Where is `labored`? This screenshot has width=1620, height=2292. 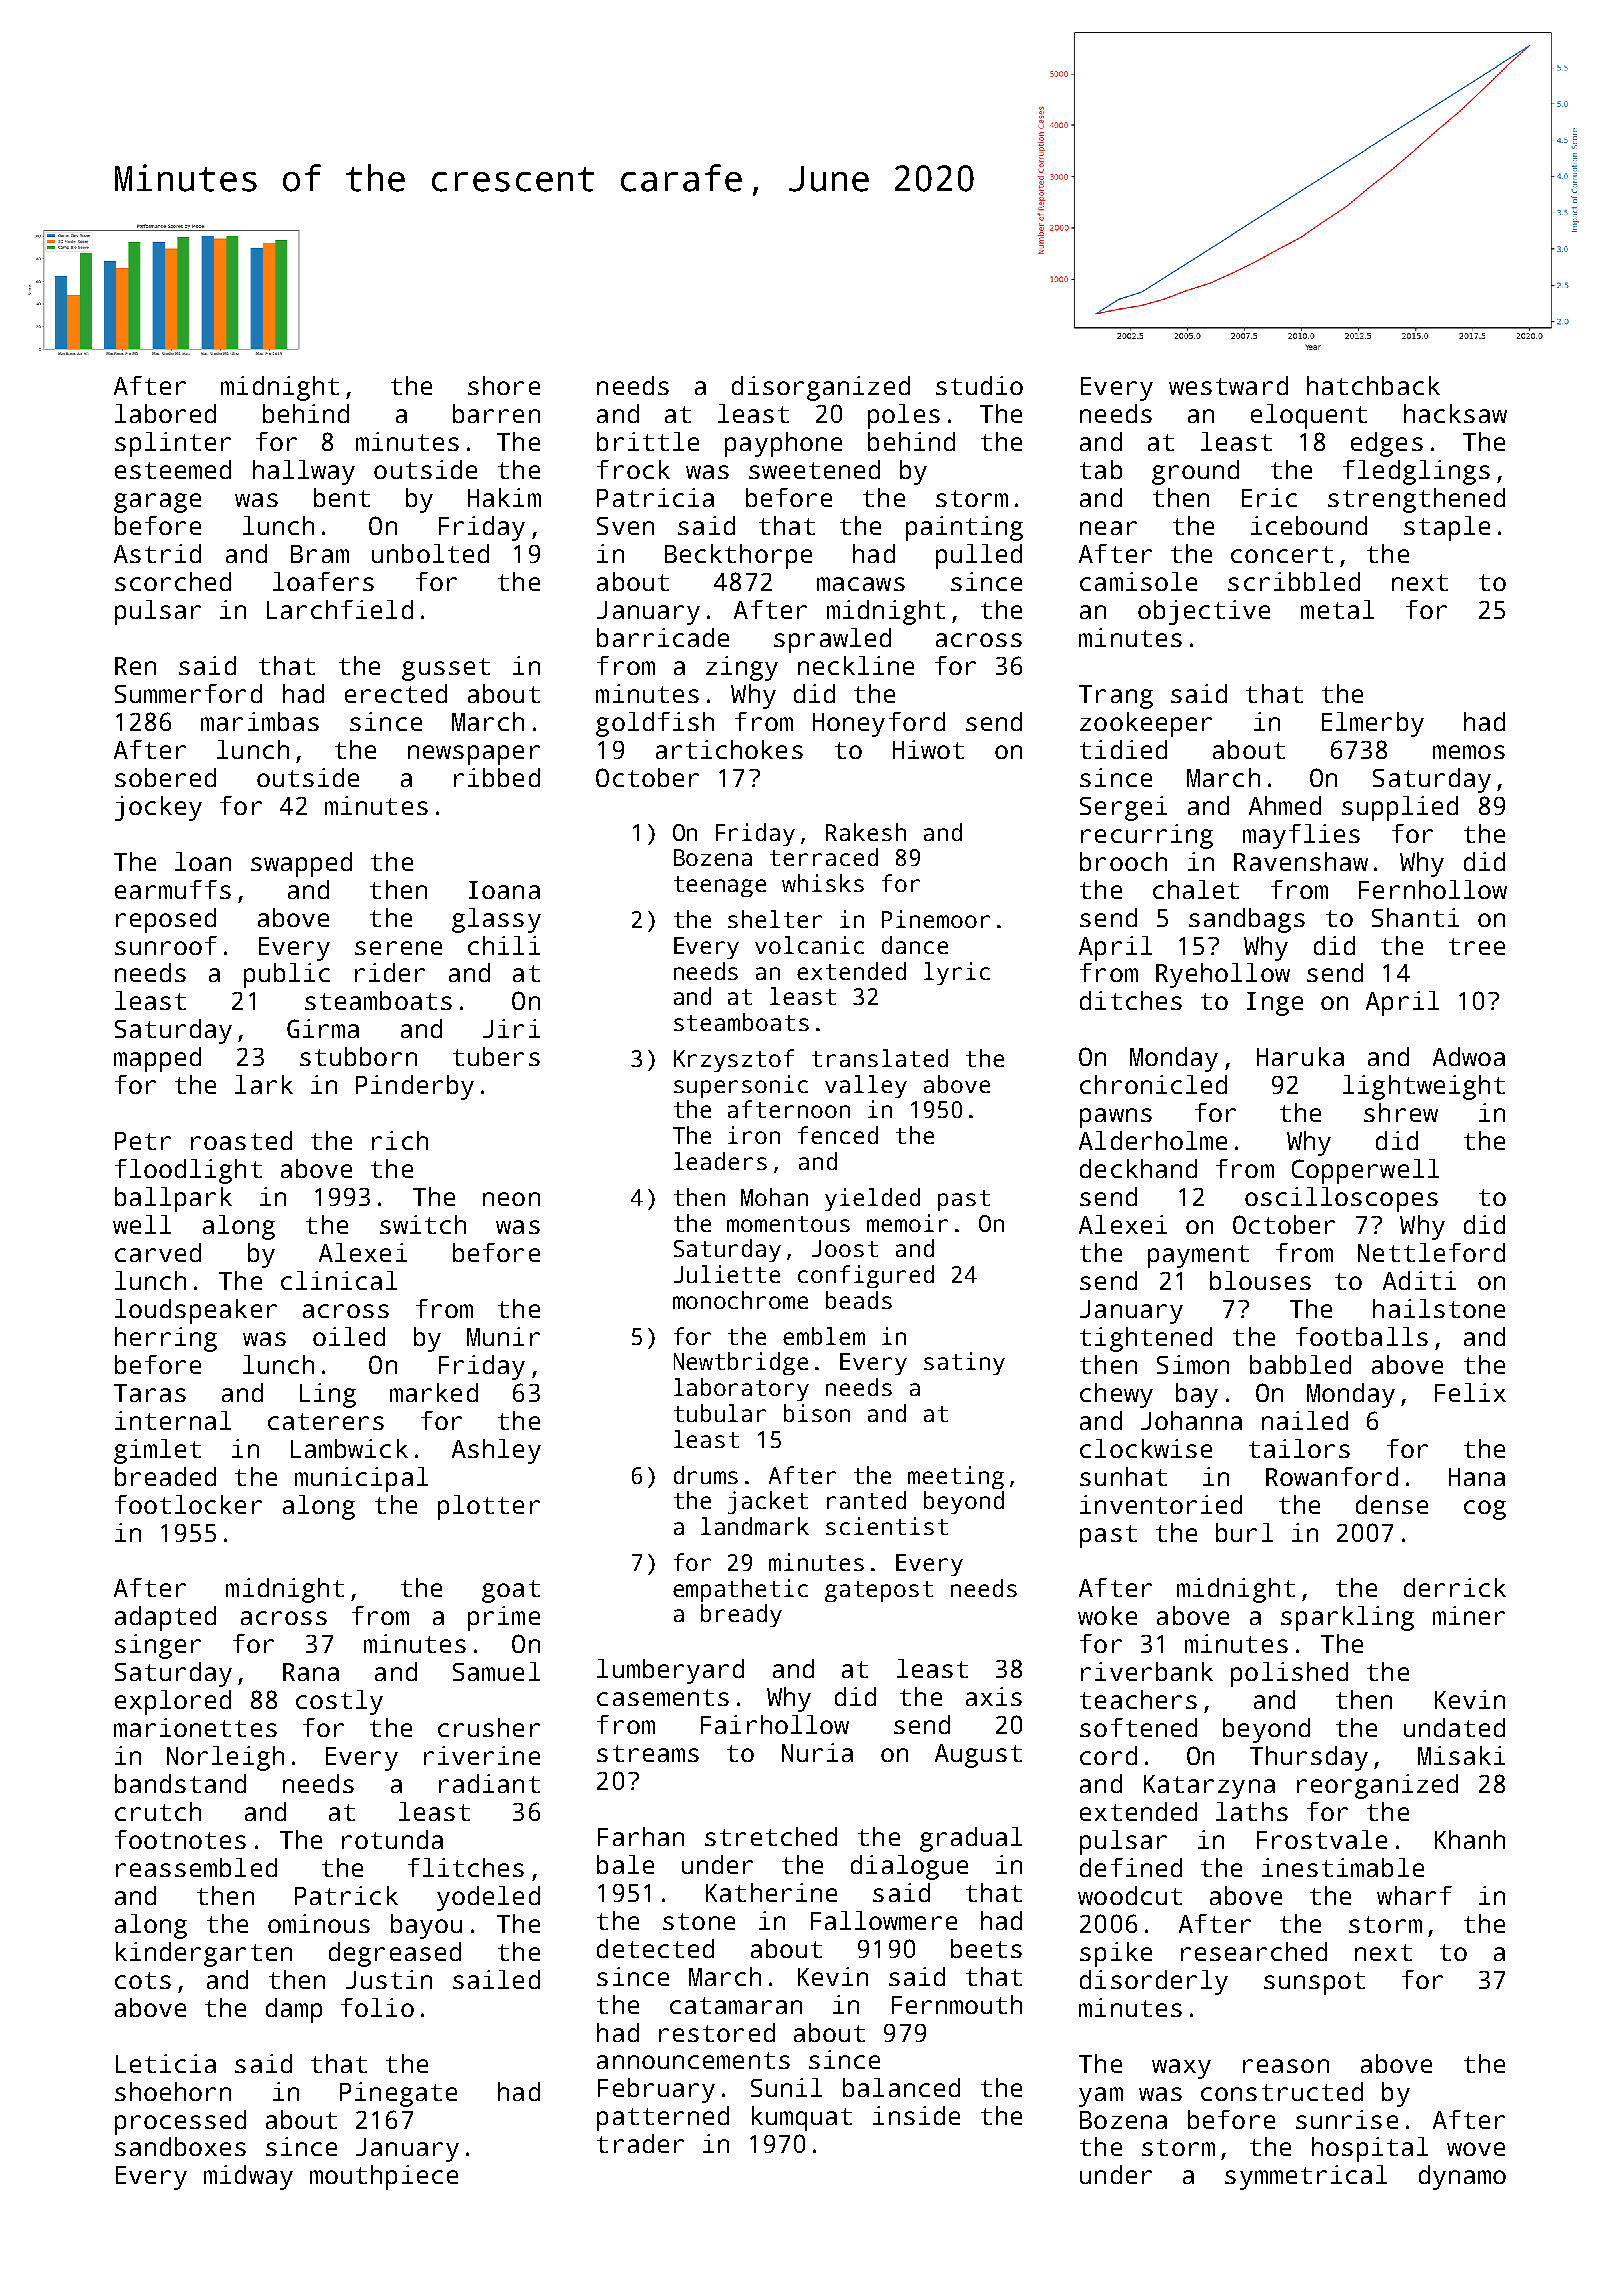 labored is located at coordinates (165, 413).
